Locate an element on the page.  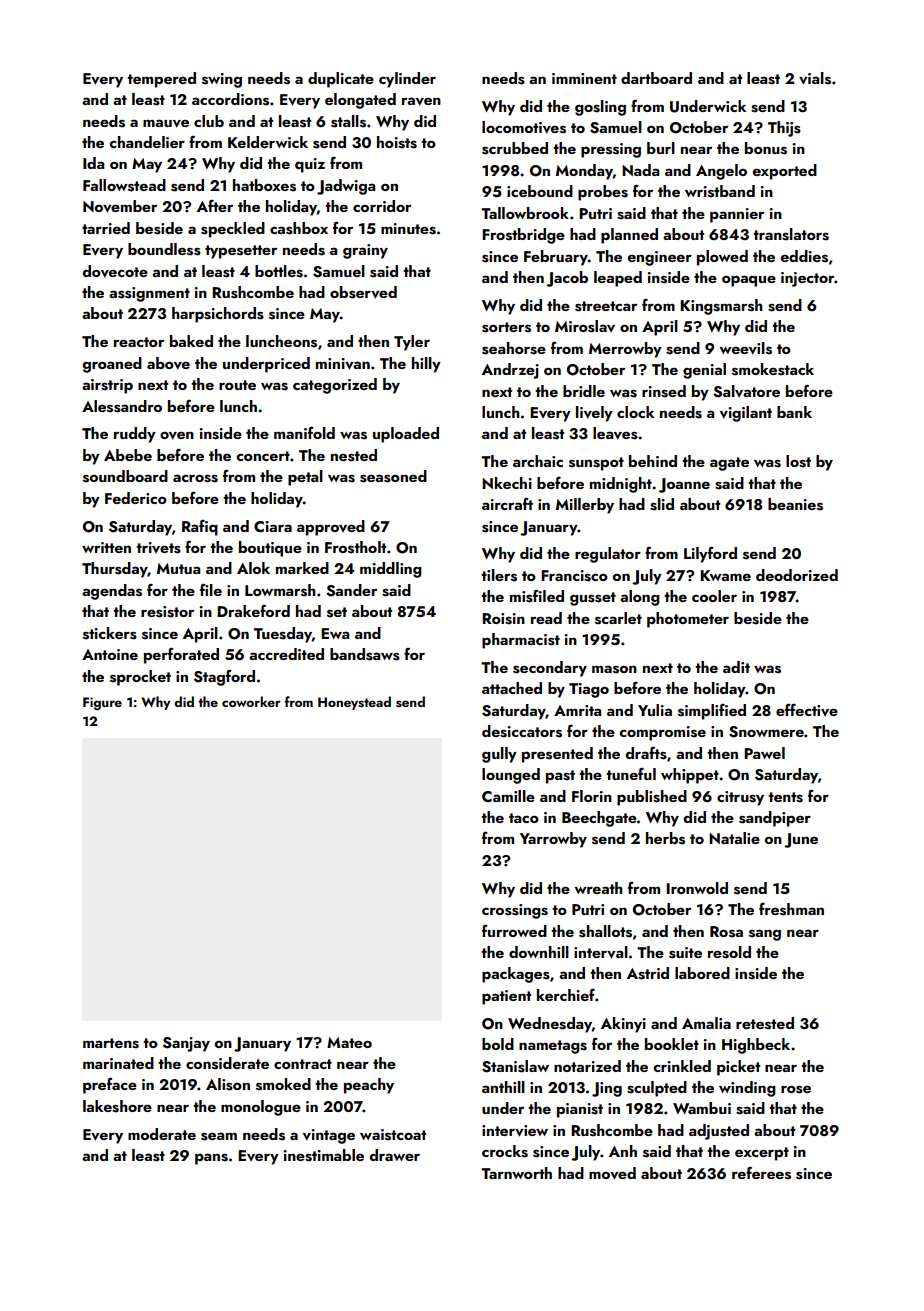
baked is located at coordinates (191, 341).
